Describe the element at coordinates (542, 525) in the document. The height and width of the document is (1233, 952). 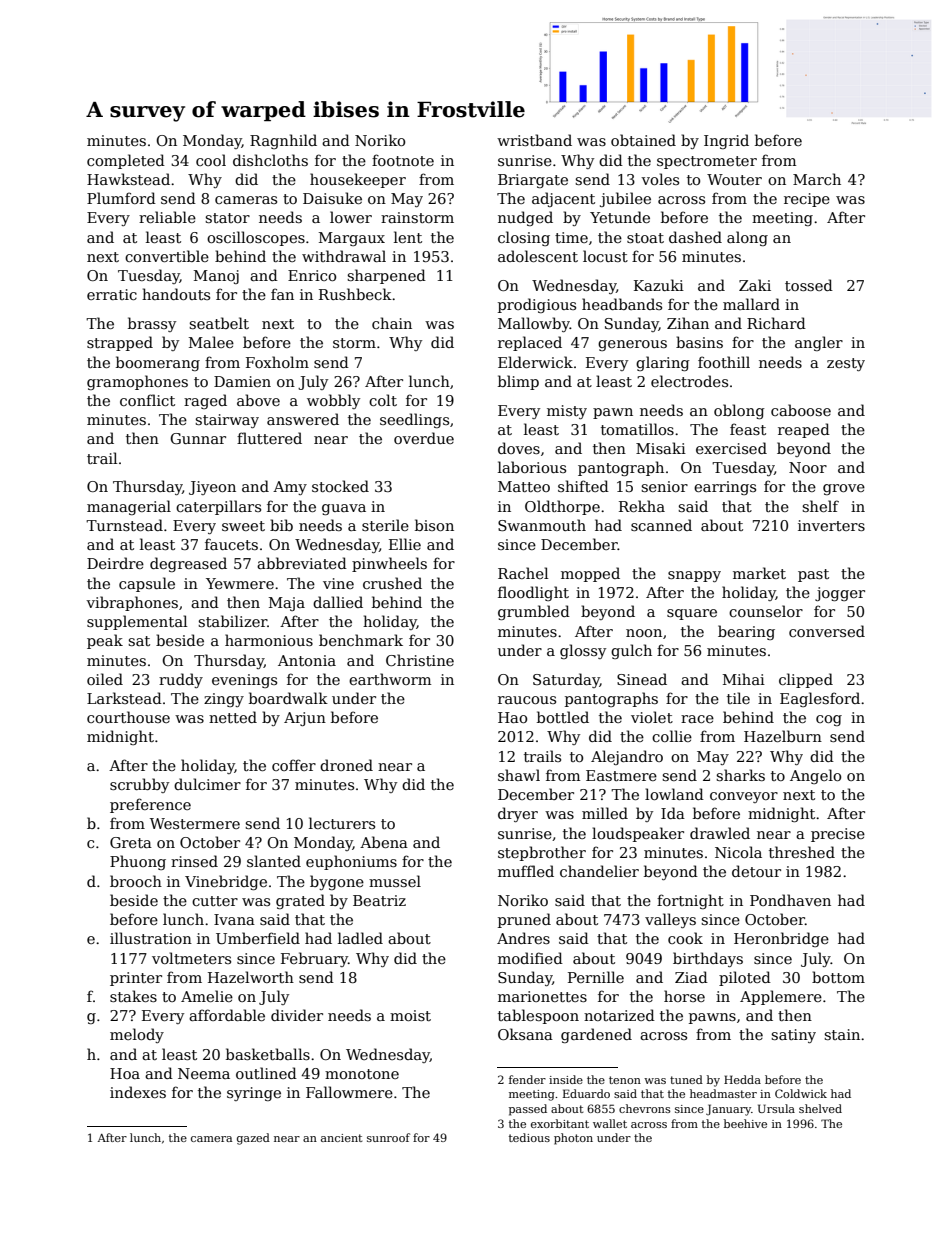
I see `Swanmouth` at that location.
